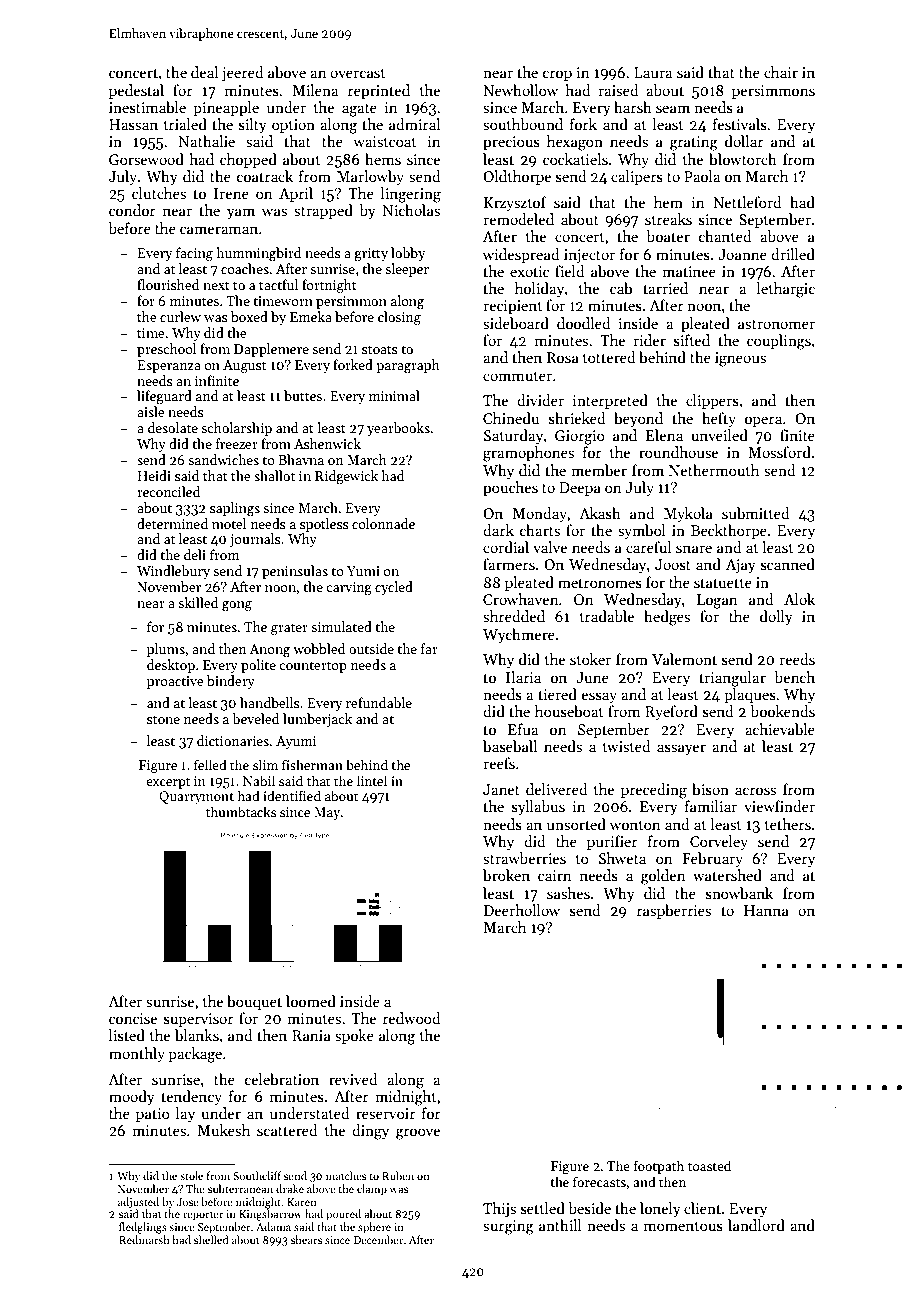  I want to click on Quarrymont, so click(196, 797).
